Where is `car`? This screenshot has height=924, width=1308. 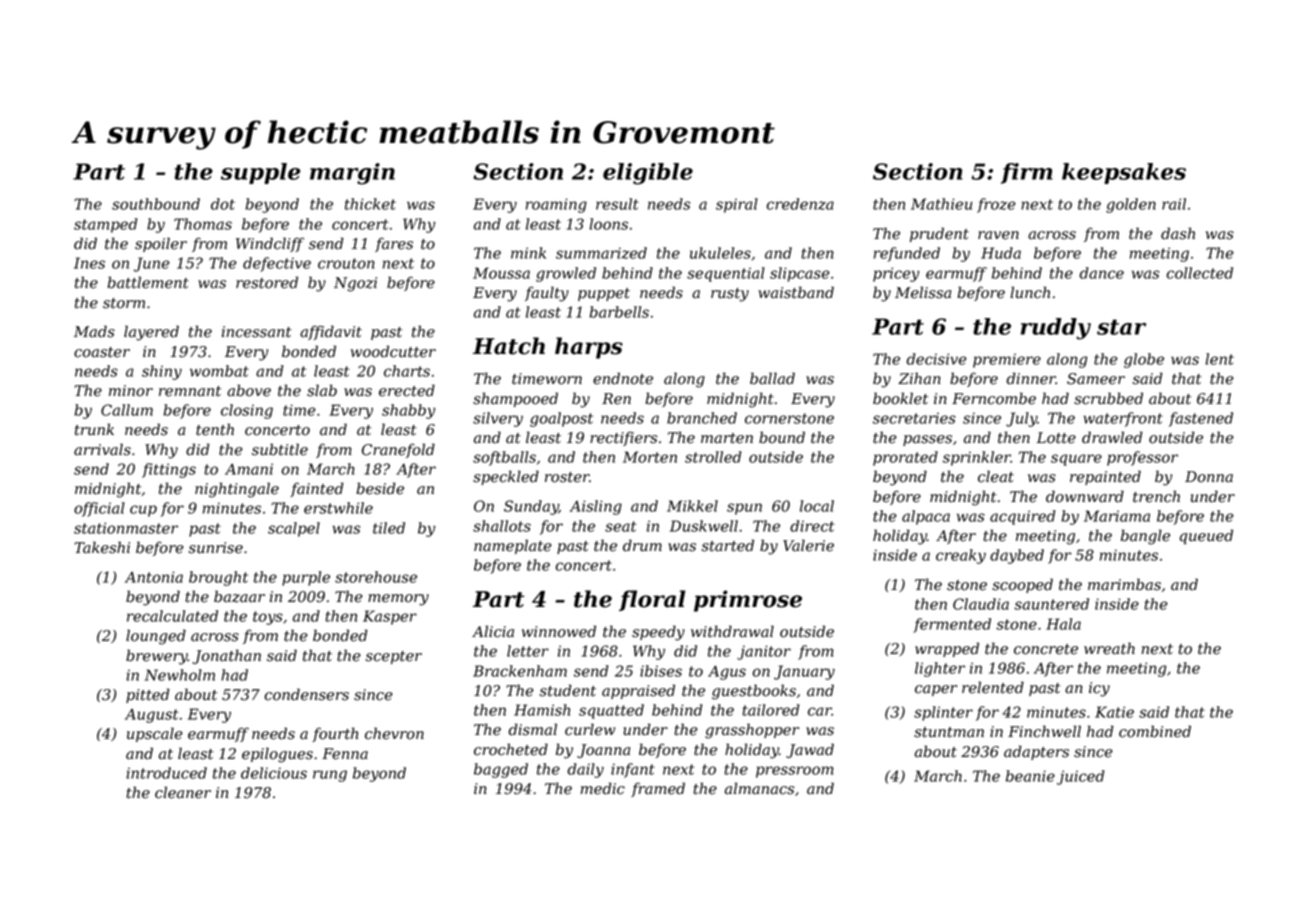 car is located at coordinates (820, 711).
